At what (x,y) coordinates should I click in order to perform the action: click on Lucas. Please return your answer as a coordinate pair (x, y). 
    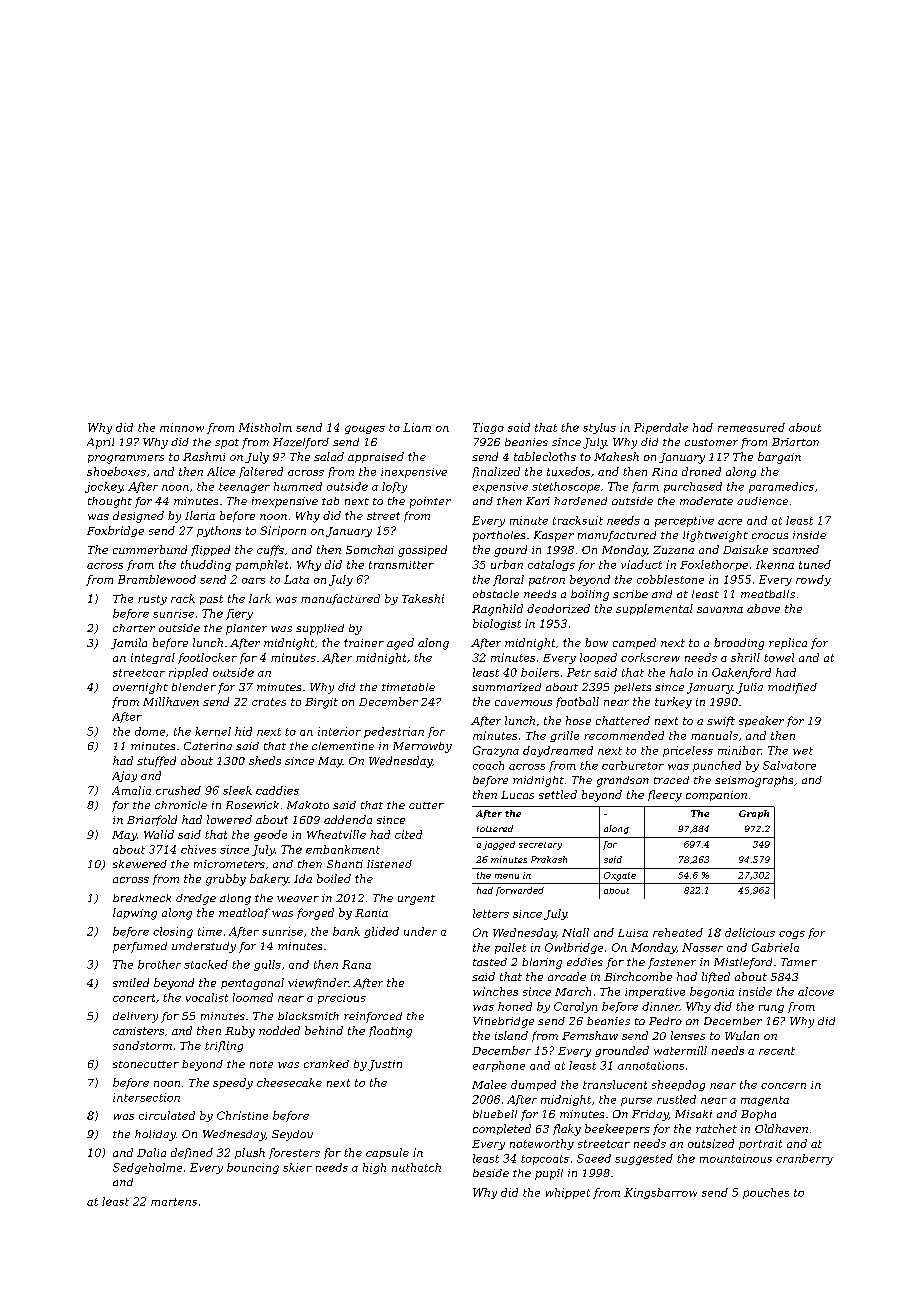
    Looking at the image, I should click on (517, 795).
